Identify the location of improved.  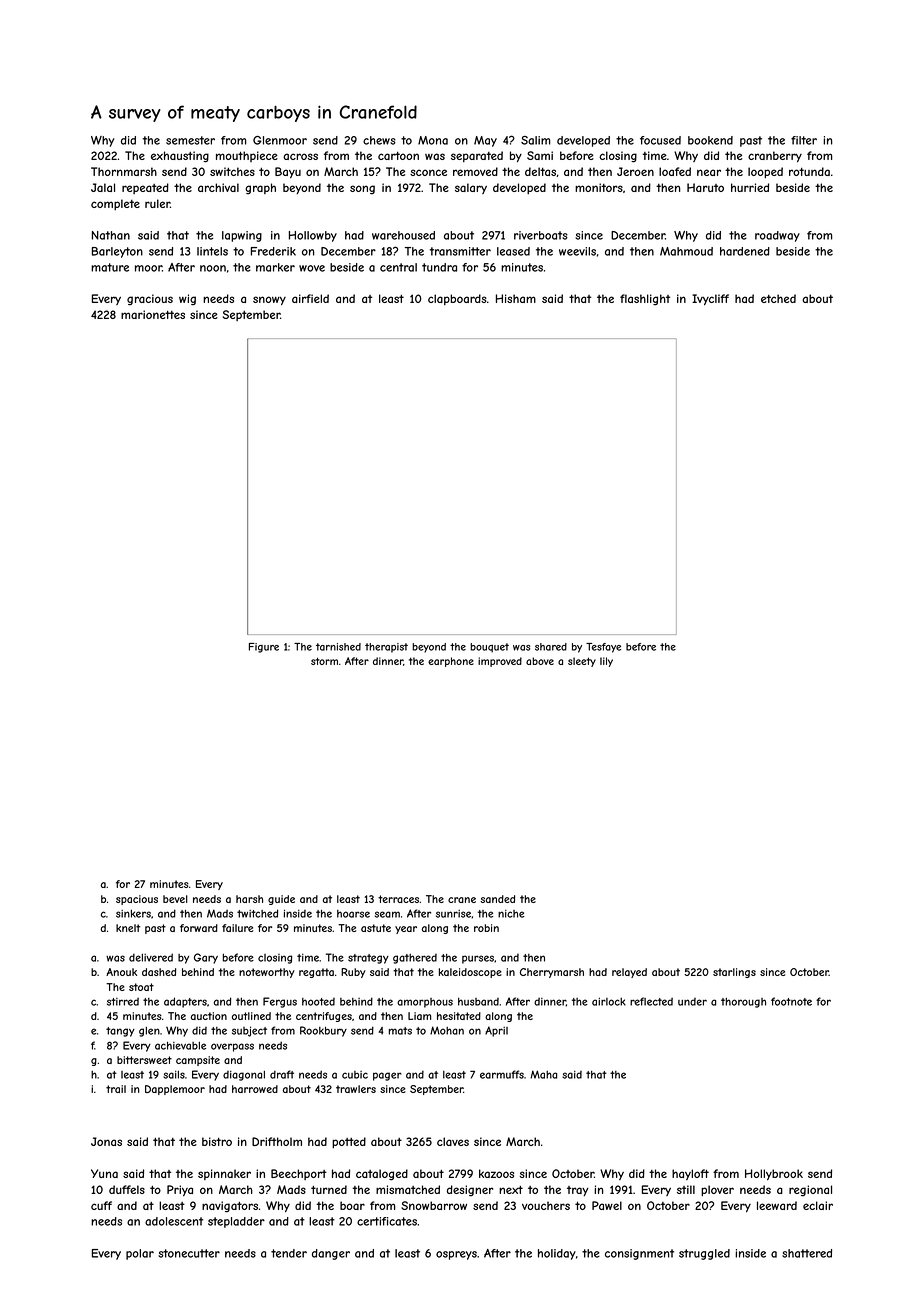
(500, 662).
